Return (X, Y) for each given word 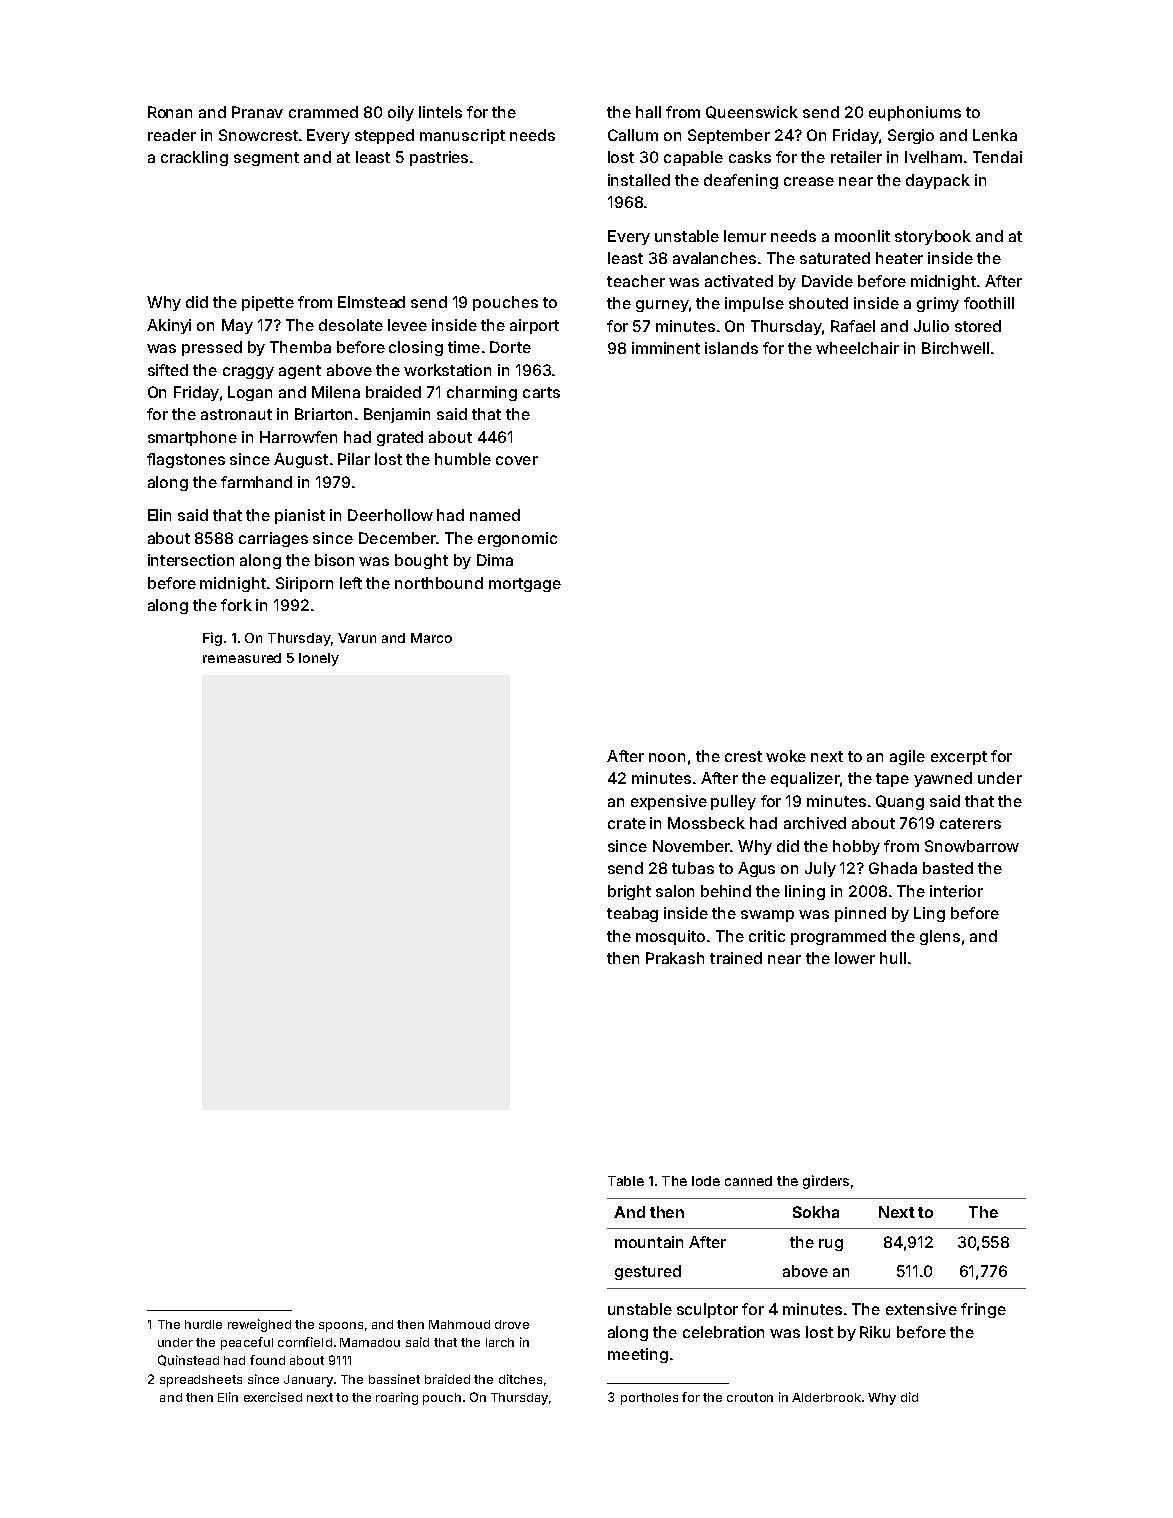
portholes (649, 1399)
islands (731, 348)
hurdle (203, 1324)
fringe (983, 1310)
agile (907, 757)
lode (706, 1181)
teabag (632, 914)
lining (805, 892)
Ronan (170, 112)
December (397, 538)
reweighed (259, 1325)
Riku (875, 1332)
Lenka (995, 135)
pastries (439, 158)
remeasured (242, 658)
